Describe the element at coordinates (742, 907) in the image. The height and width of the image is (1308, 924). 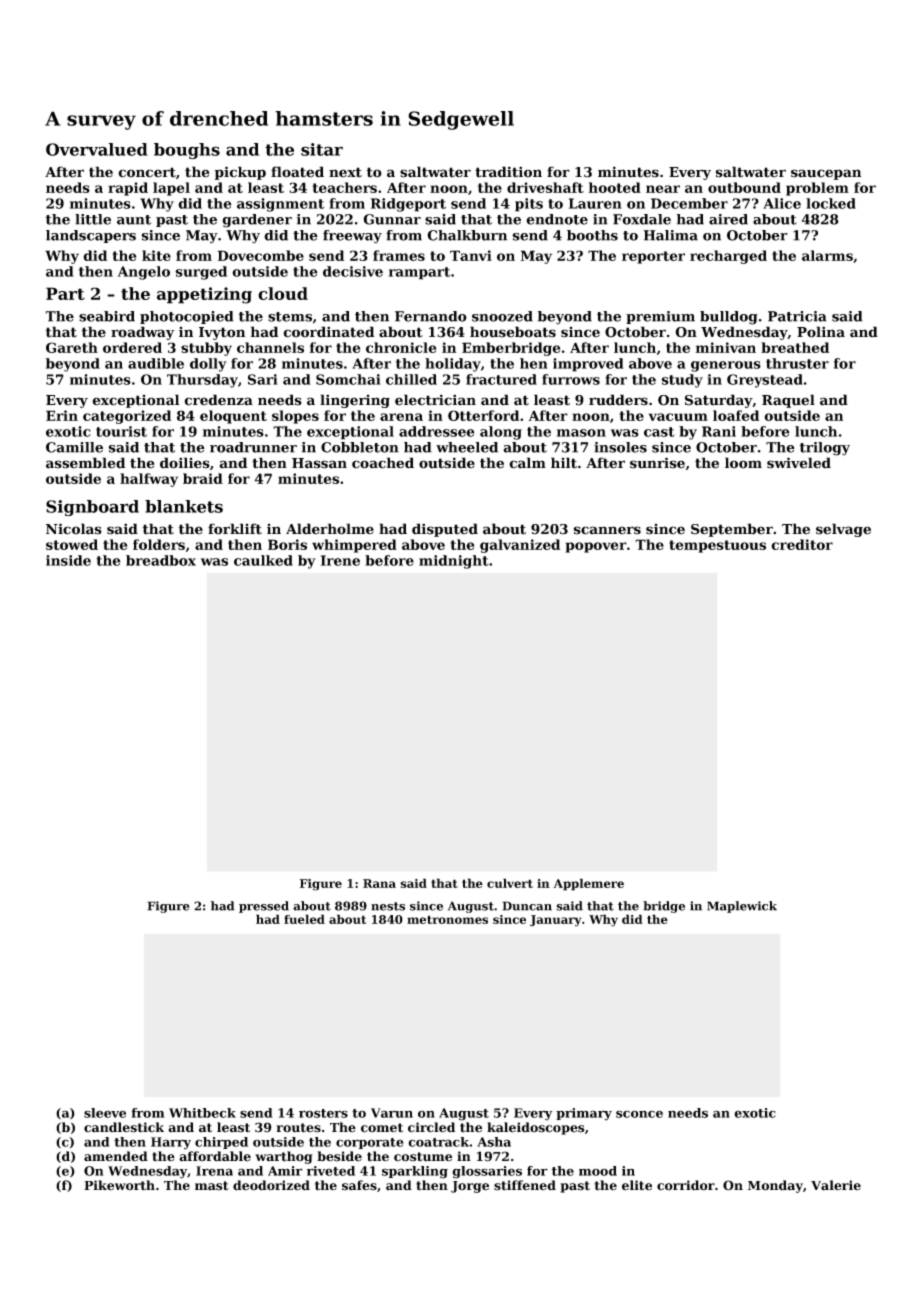
I see `Maplewick` at that location.
